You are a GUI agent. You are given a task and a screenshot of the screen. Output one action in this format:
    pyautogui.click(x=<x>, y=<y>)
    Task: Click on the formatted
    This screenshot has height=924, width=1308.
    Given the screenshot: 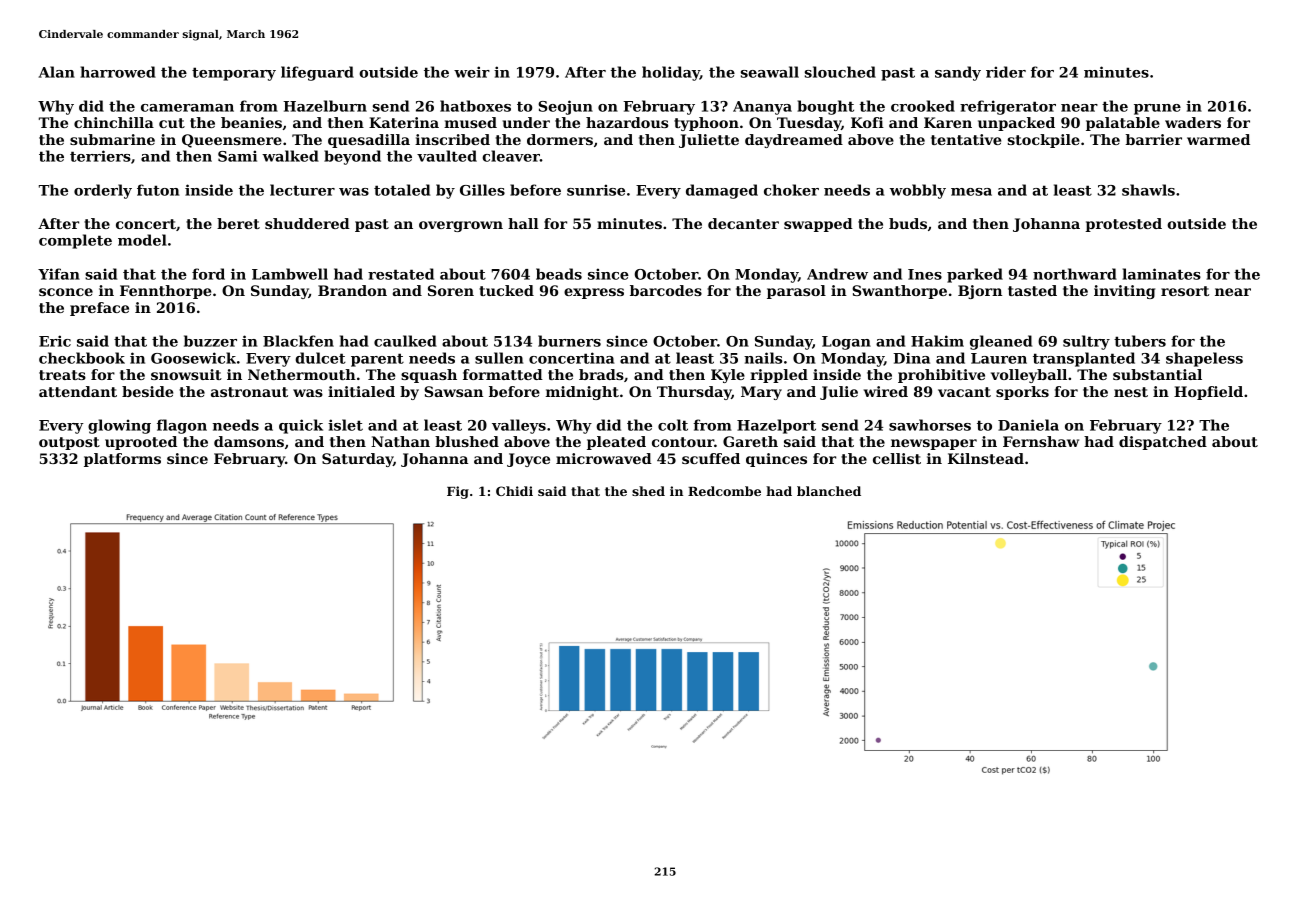 What is the action you would take?
    pyautogui.click(x=503, y=374)
